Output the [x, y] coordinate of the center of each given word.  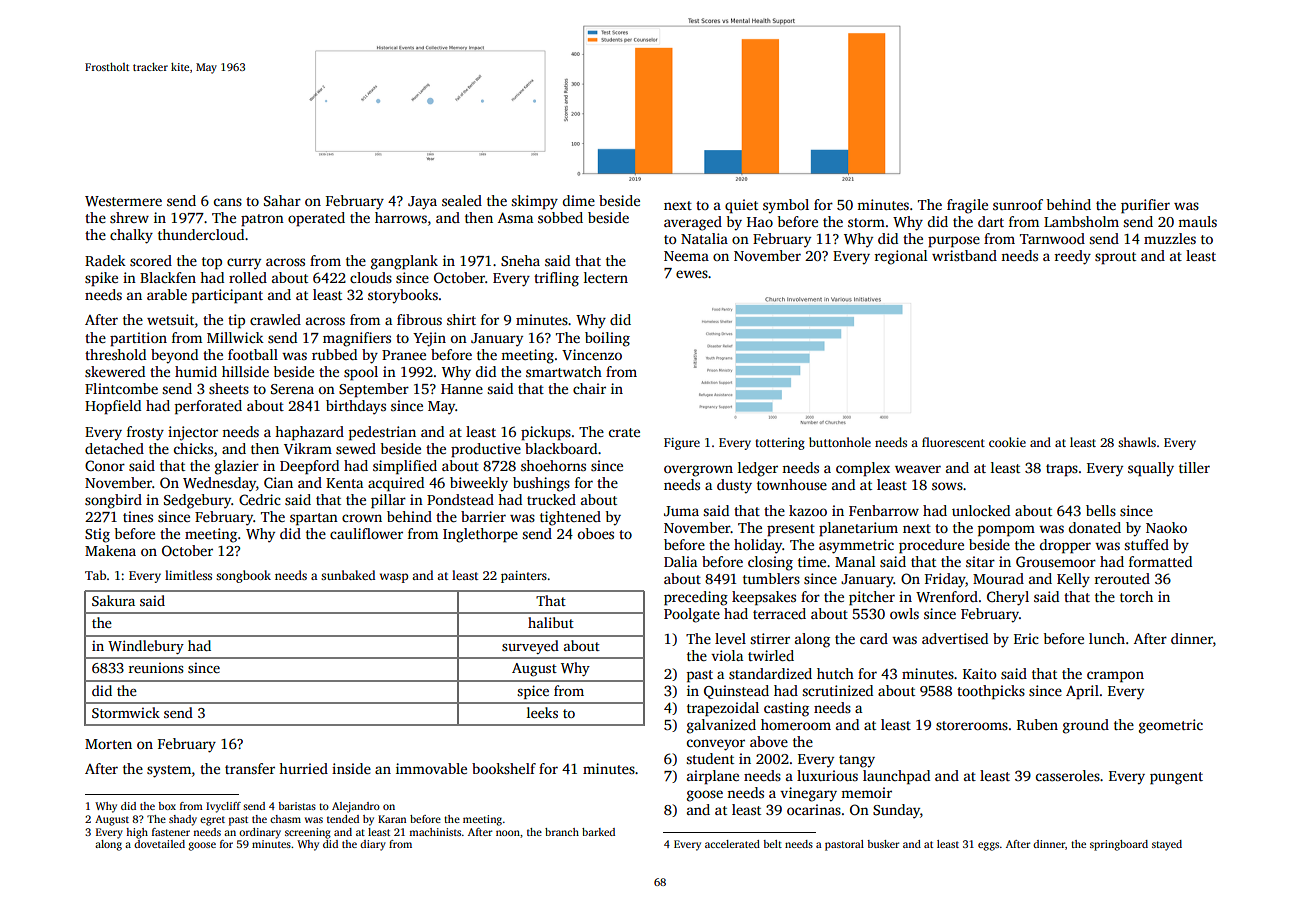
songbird [113, 501]
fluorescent [953, 442]
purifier [1145, 206]
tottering [780, 444]
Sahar [282, 200]
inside [351, 768]
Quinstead [736, 692]
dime [579, 200]
